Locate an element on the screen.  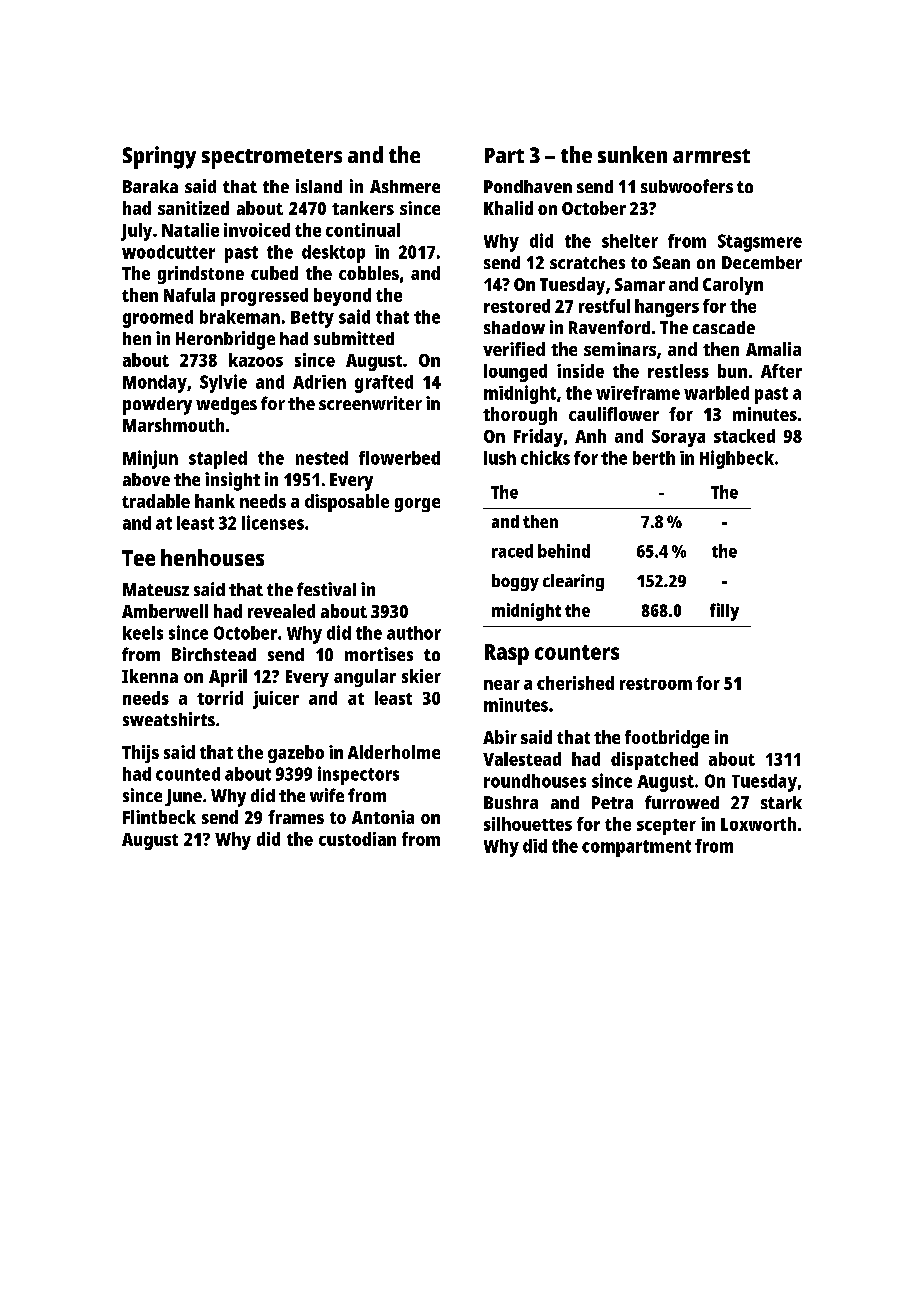
filly is located at coordinates (724, 612).
